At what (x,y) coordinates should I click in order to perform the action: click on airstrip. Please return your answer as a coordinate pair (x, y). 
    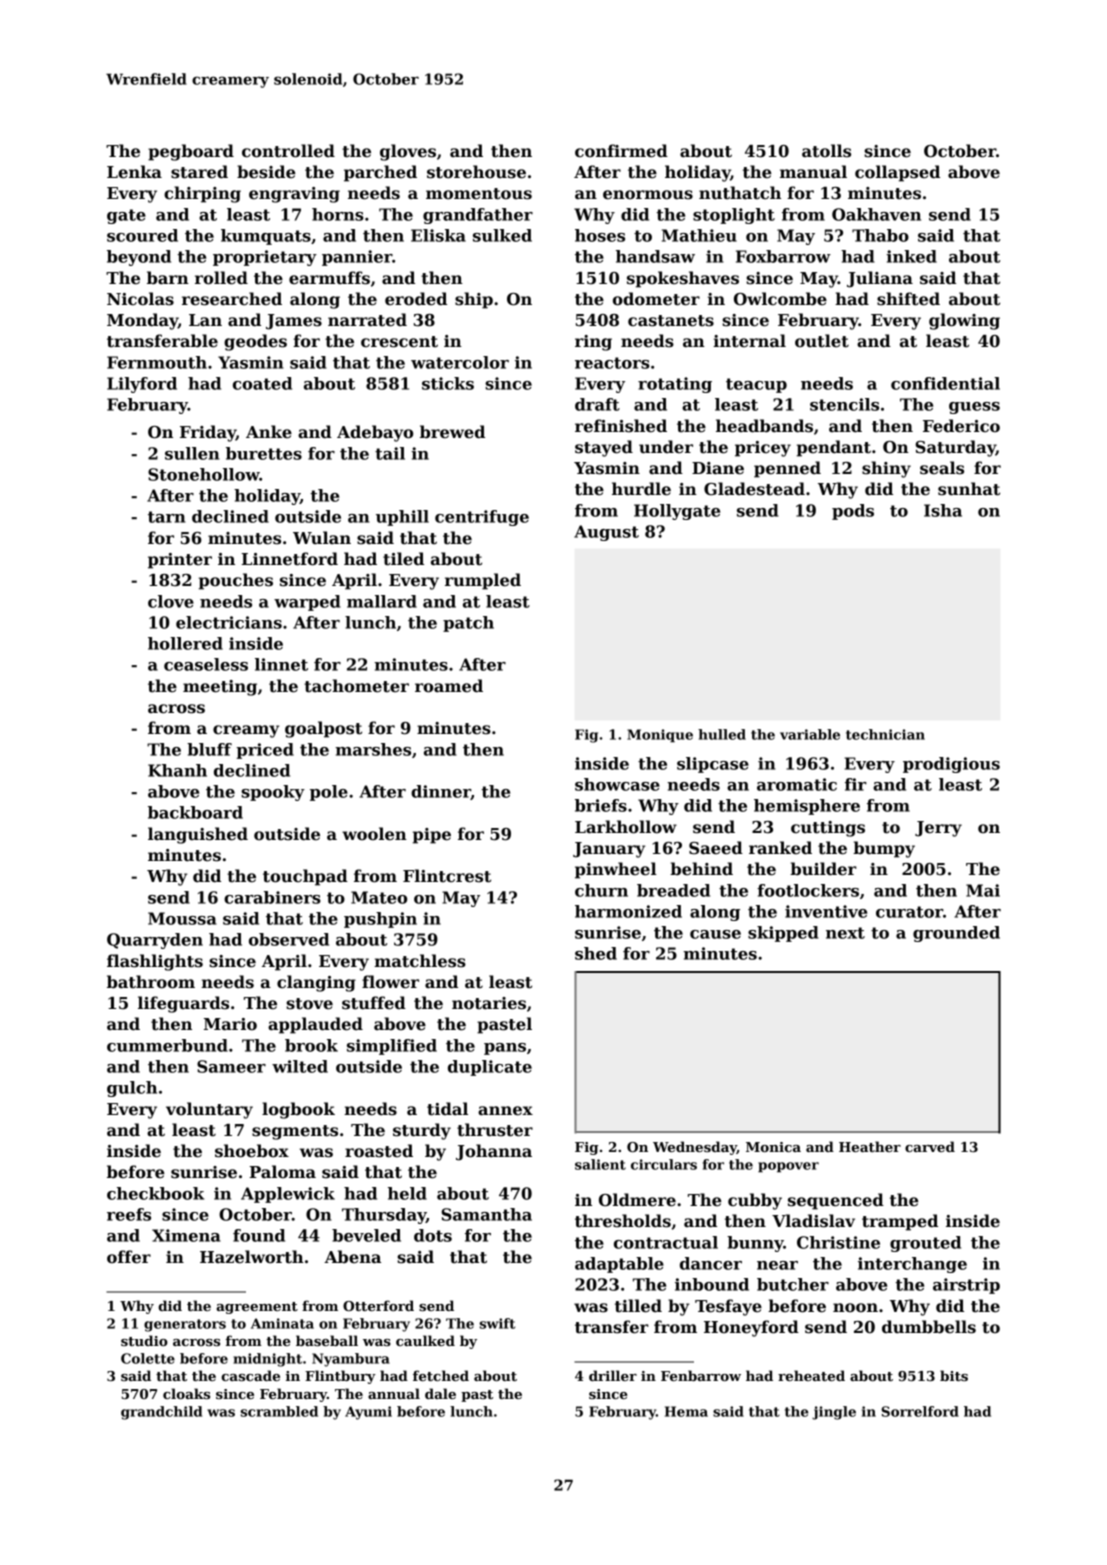
    Looking at the image, I should click on (966, 1286).
